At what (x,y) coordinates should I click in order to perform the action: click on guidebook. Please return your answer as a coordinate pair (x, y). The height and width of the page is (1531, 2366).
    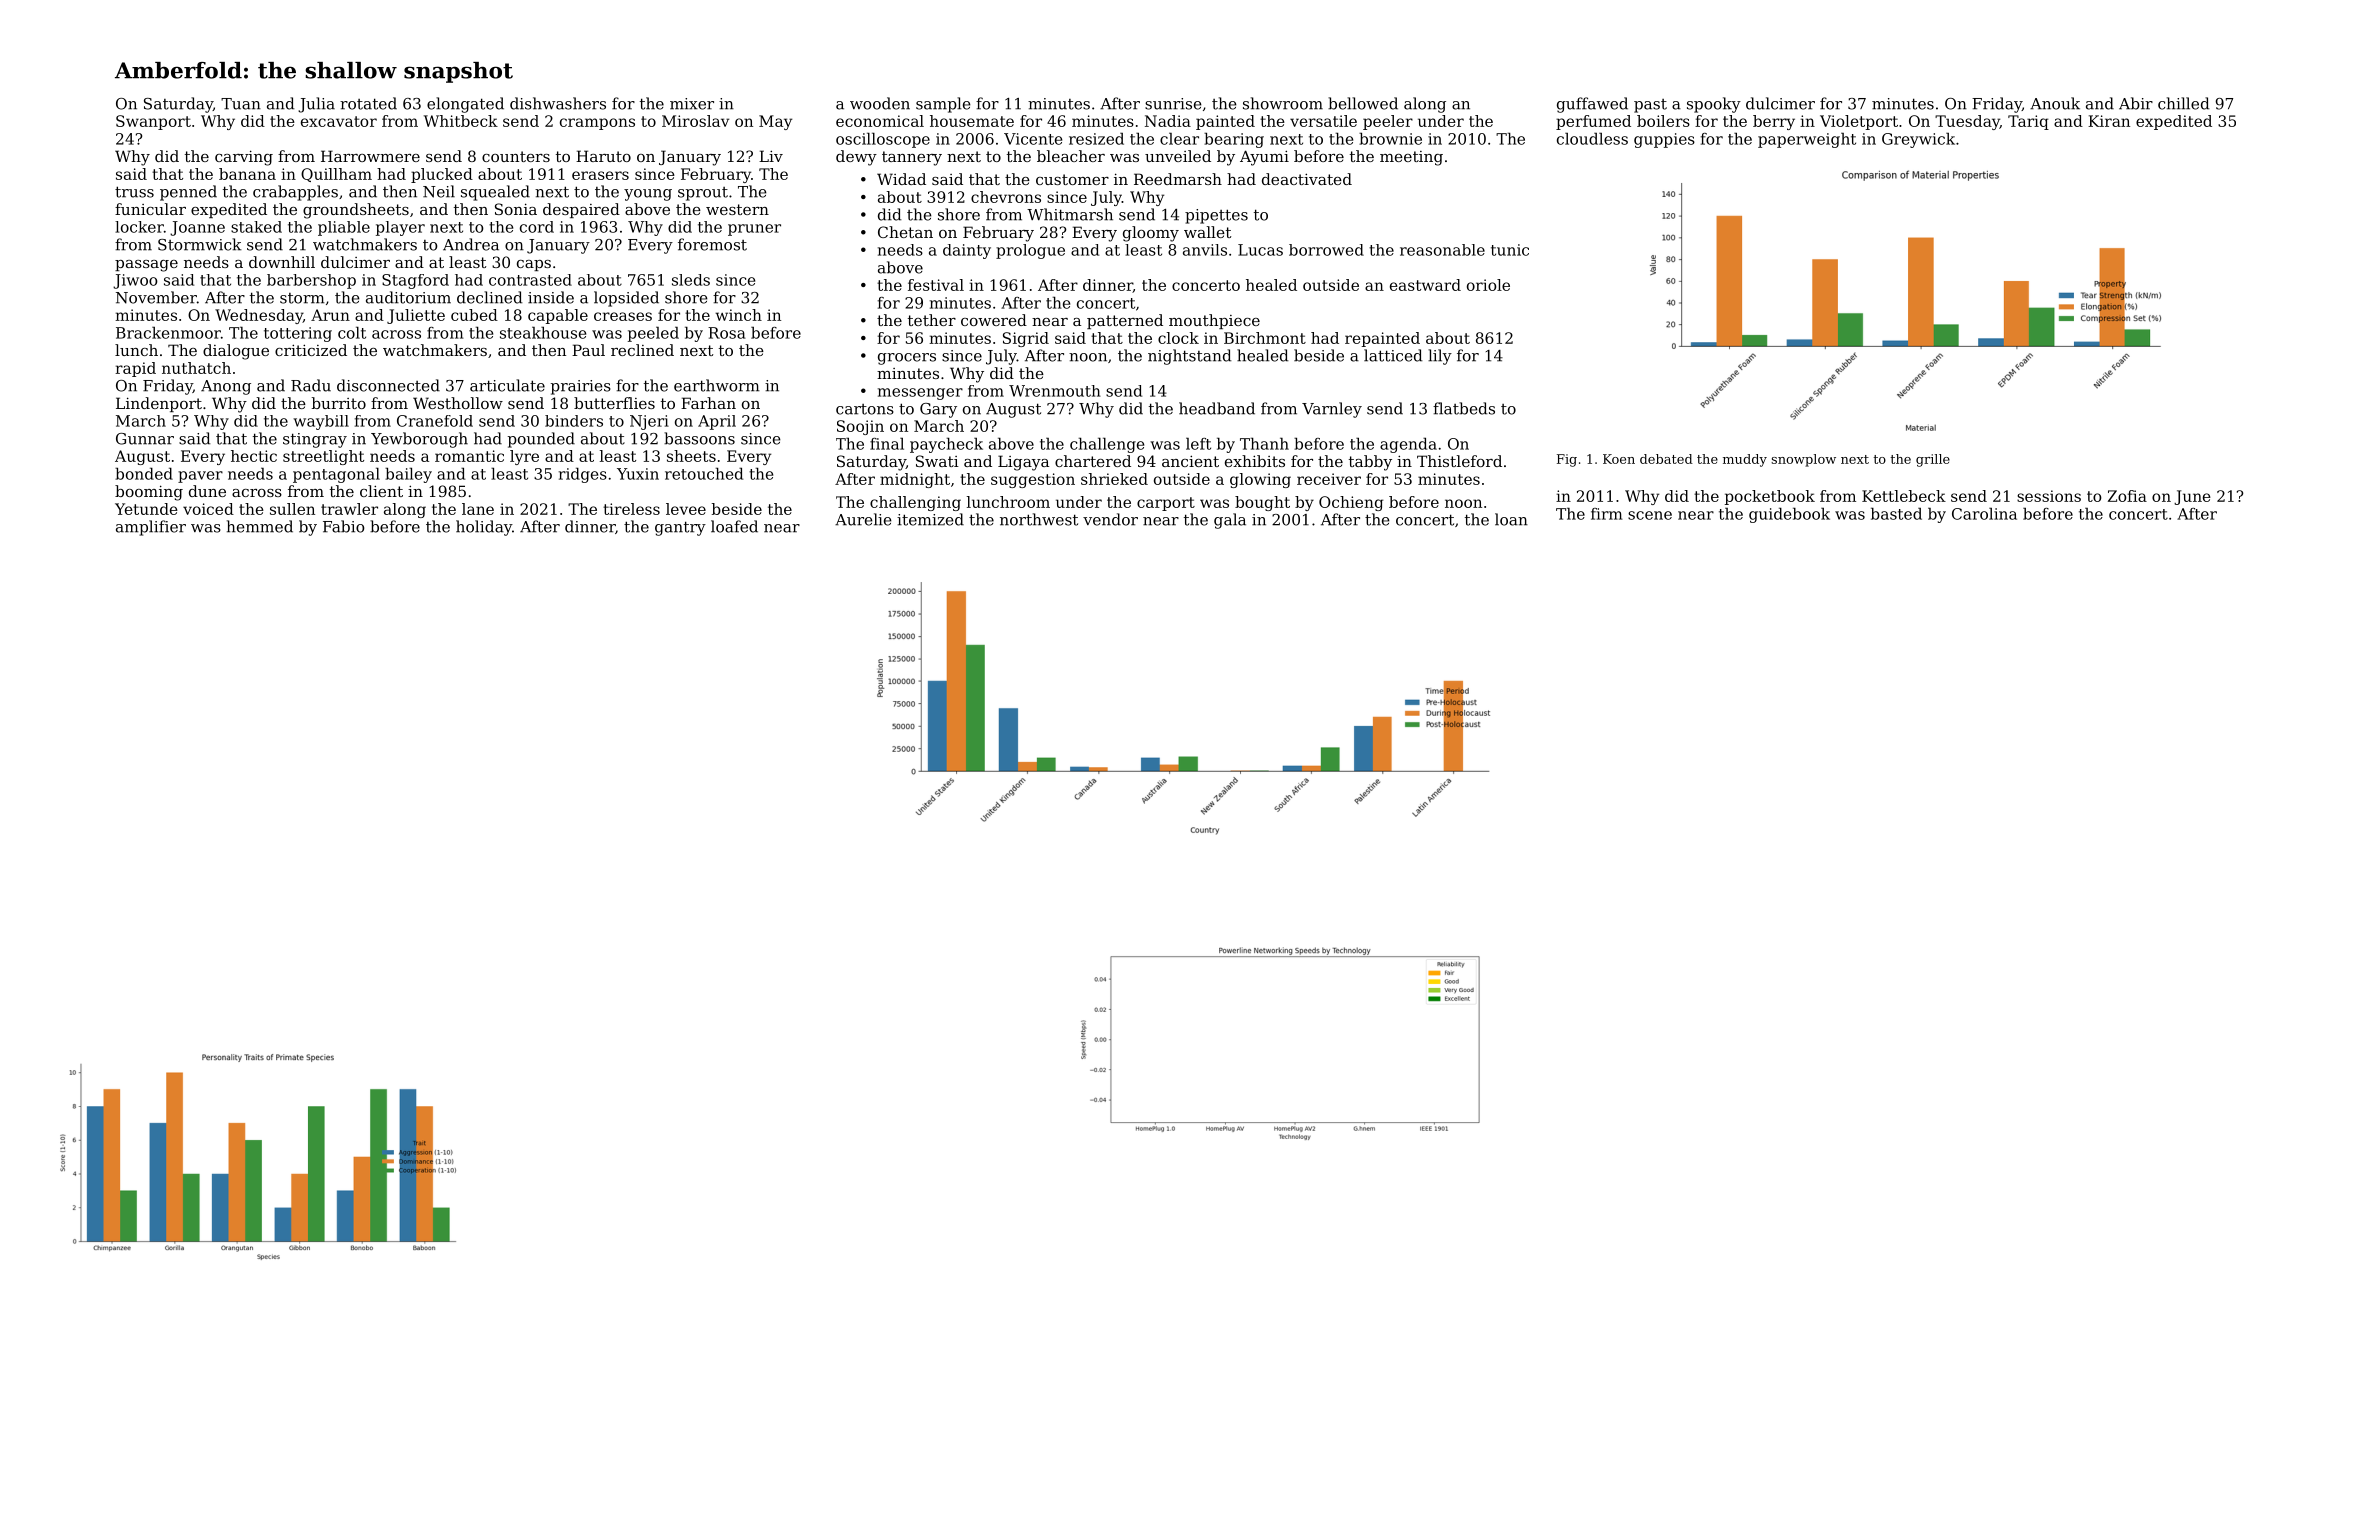
    Looking at the image, I should click on (1789, 515).
